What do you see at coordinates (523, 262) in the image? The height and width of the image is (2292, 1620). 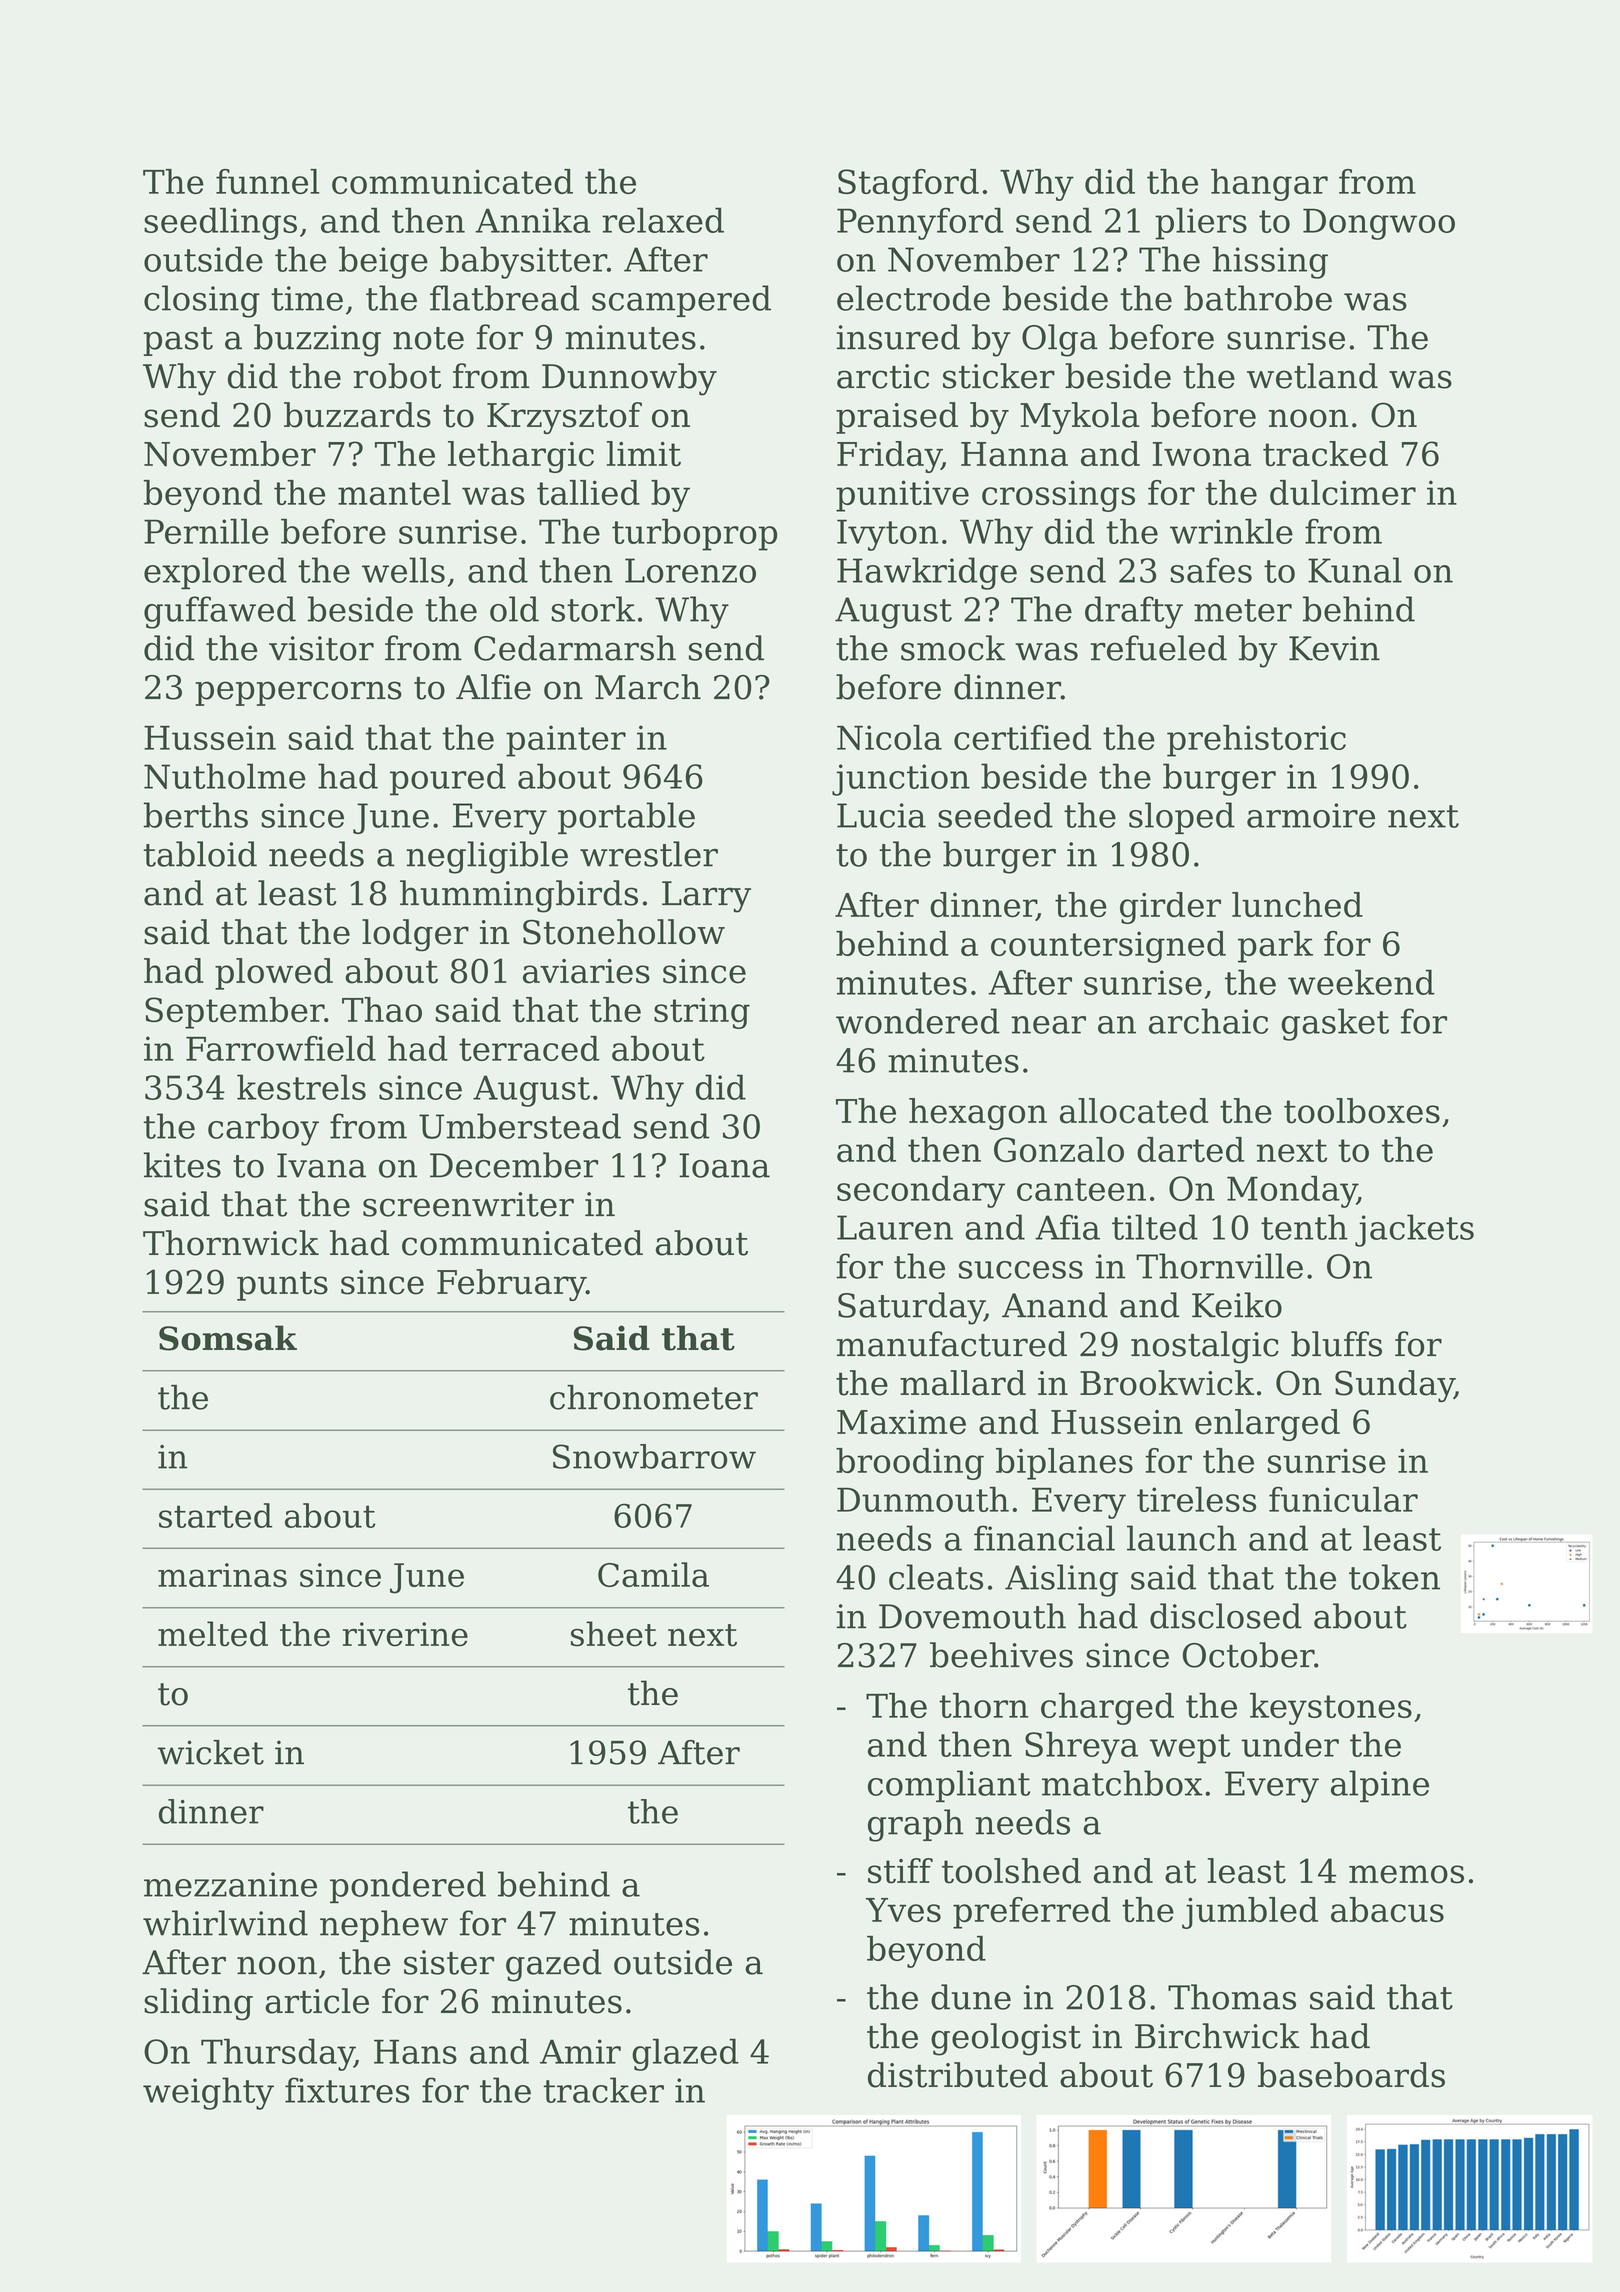 I see `babysitter` at bounding box center [523, 262].
